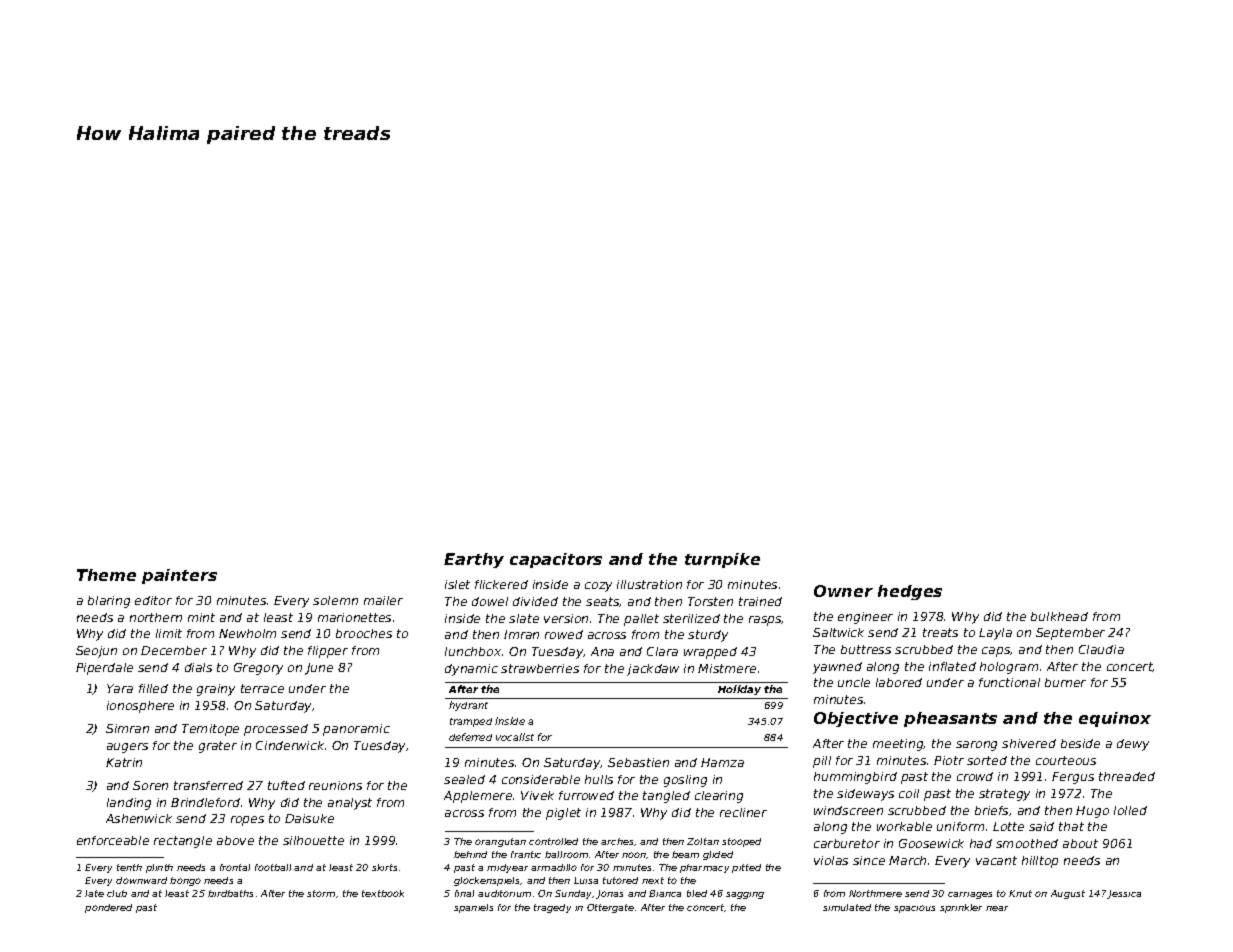 Image resolution: width=1233 pixels, height=952 pixels. Describe the element at coordinates (610, 908) in the screenshot. I see `Ottergate` at that location.
